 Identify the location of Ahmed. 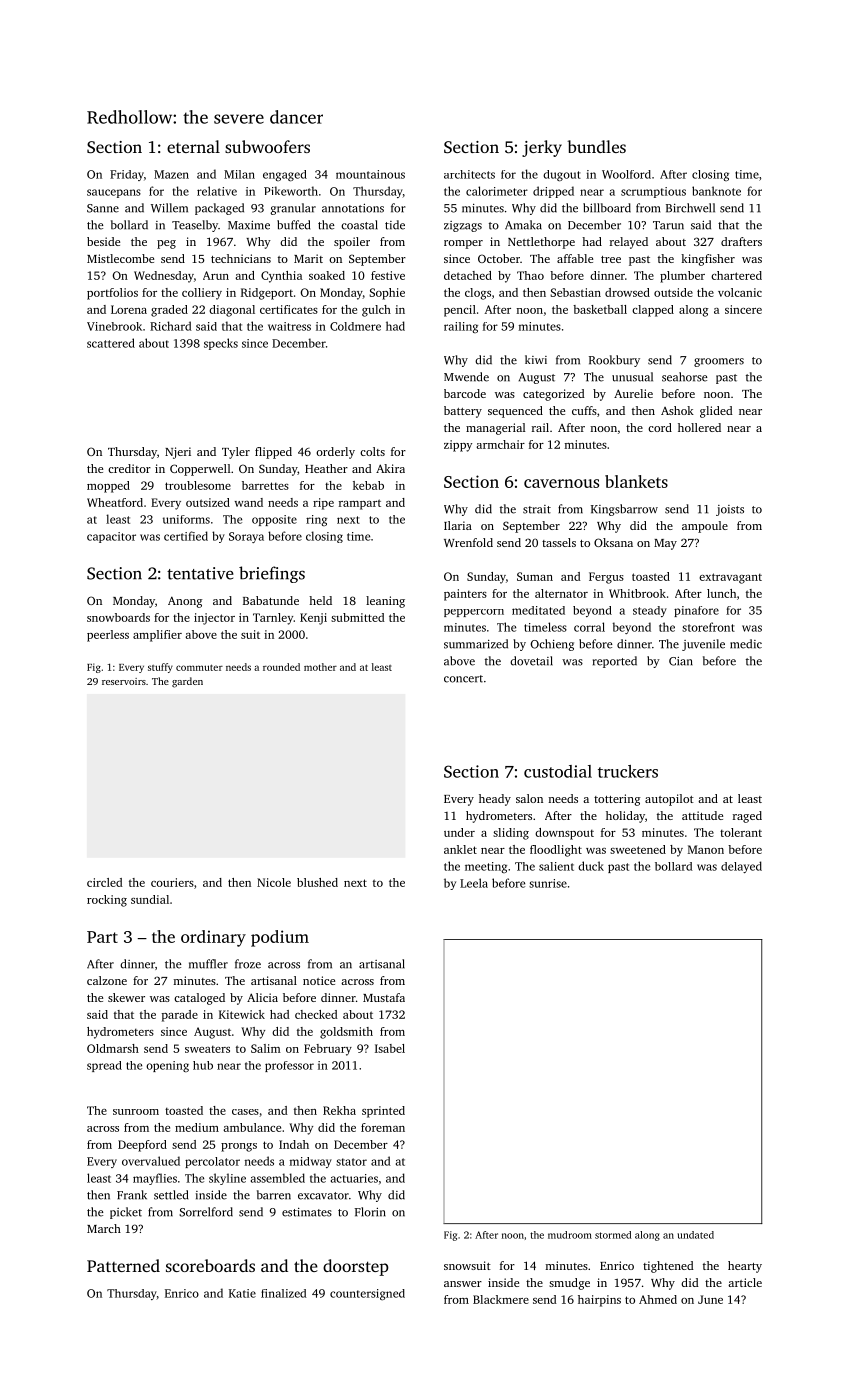
(658, 1299).
